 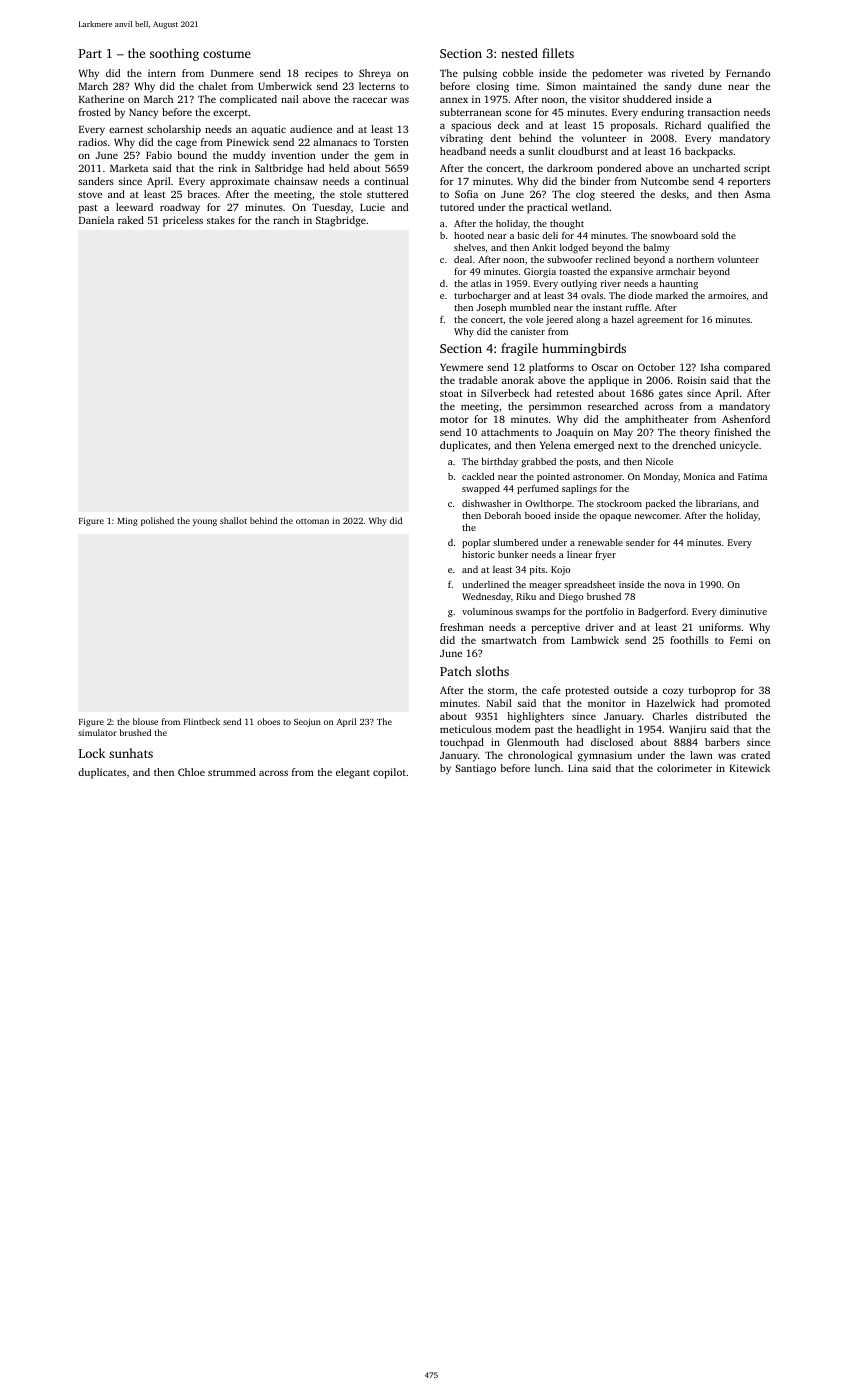 What do you see at coordinates (174, 54) in the screenshot?
I see `soothing` at bounding box center [174, 54].
